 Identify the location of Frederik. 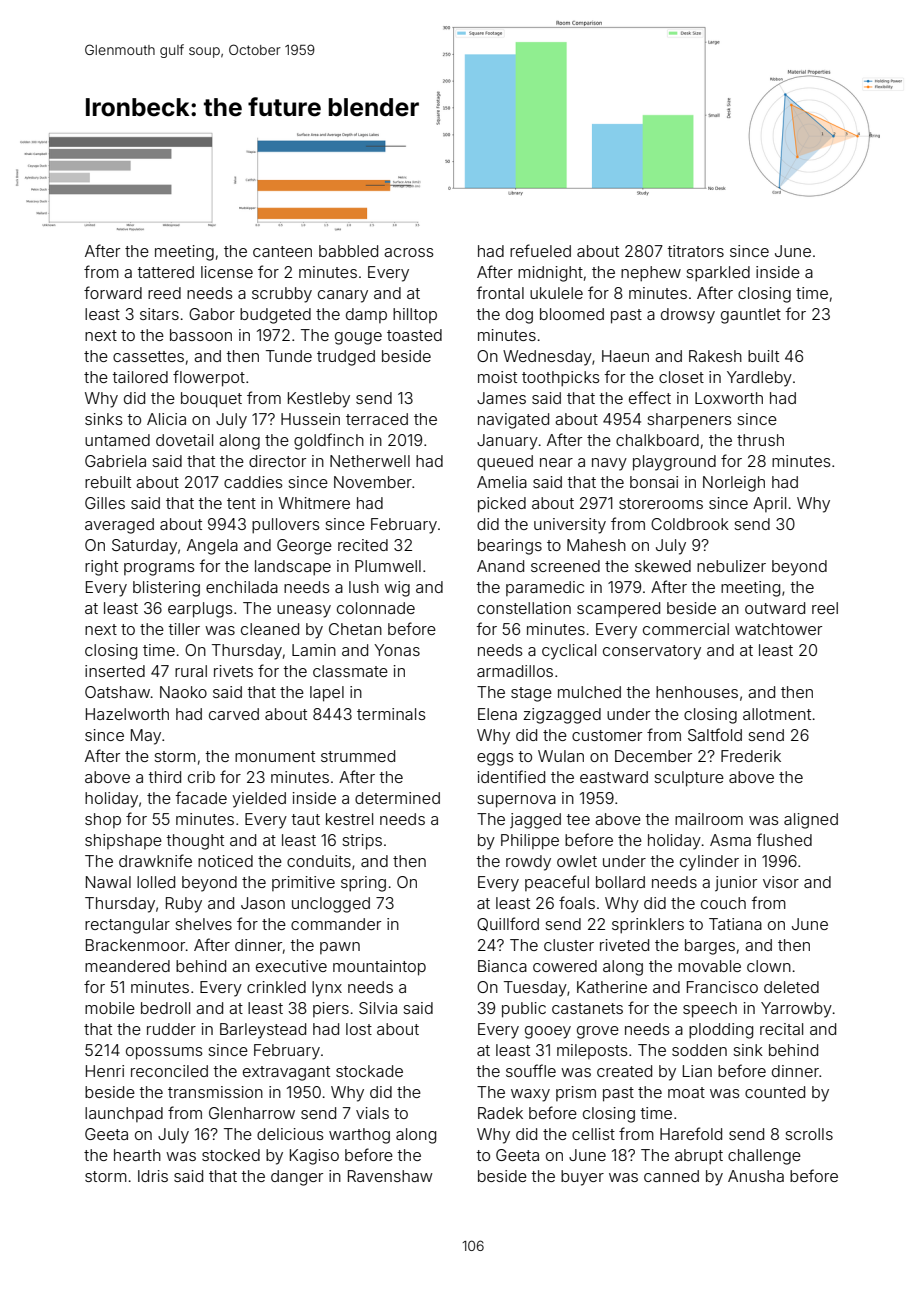
(751, 756).
